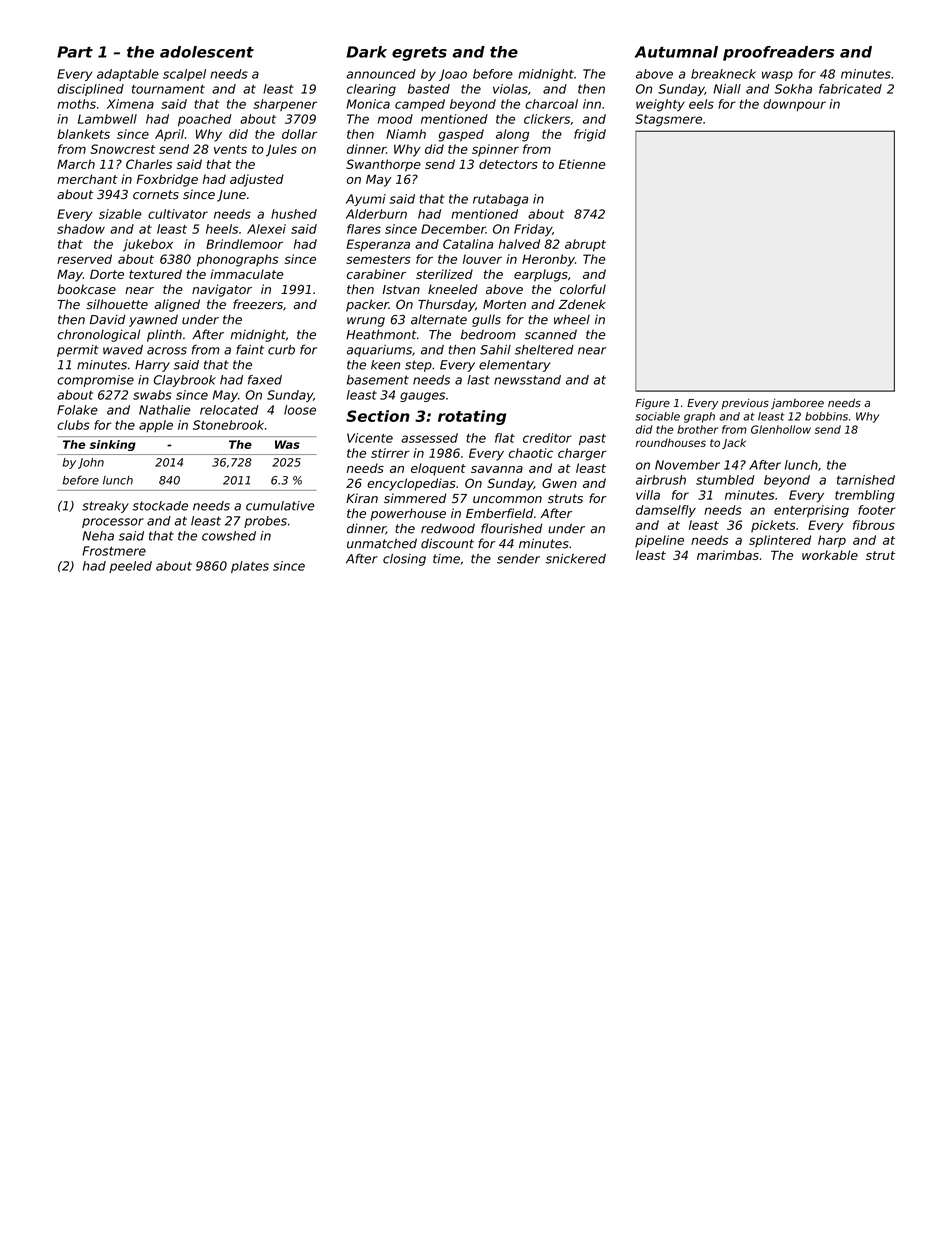  Describe the element at coordinates (453, 229) in the screenshot. I see `December` at that location.
